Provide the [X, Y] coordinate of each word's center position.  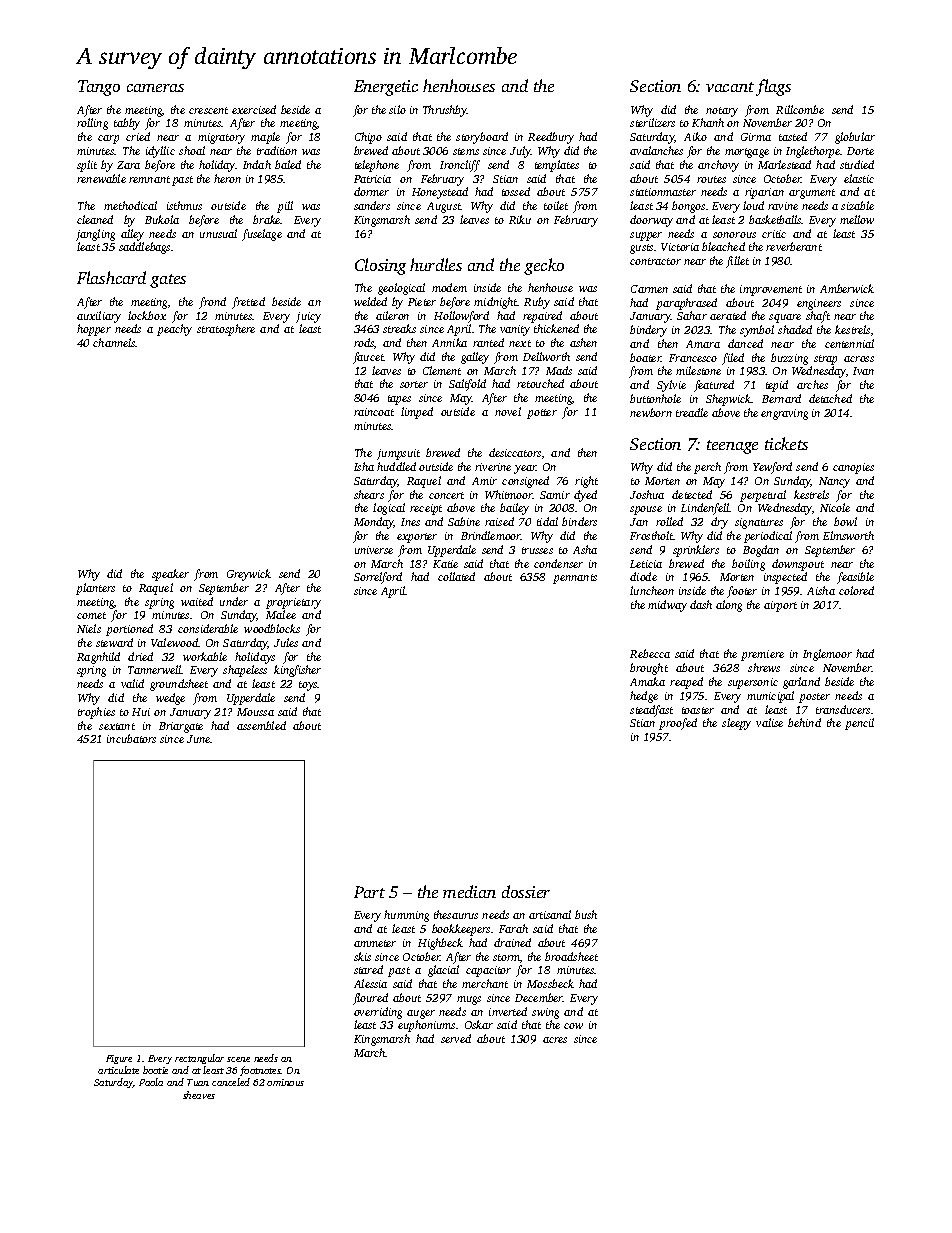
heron [227, 178]
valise [769, 722]
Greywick [249, 575]
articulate [118, 1070]
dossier [526, 891]
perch [707, 468]
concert [446, 495]
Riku [520, 219]
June [199, 739]
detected [692, 494]
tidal [547, 521]
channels [114, 342]
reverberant [794, 246]
